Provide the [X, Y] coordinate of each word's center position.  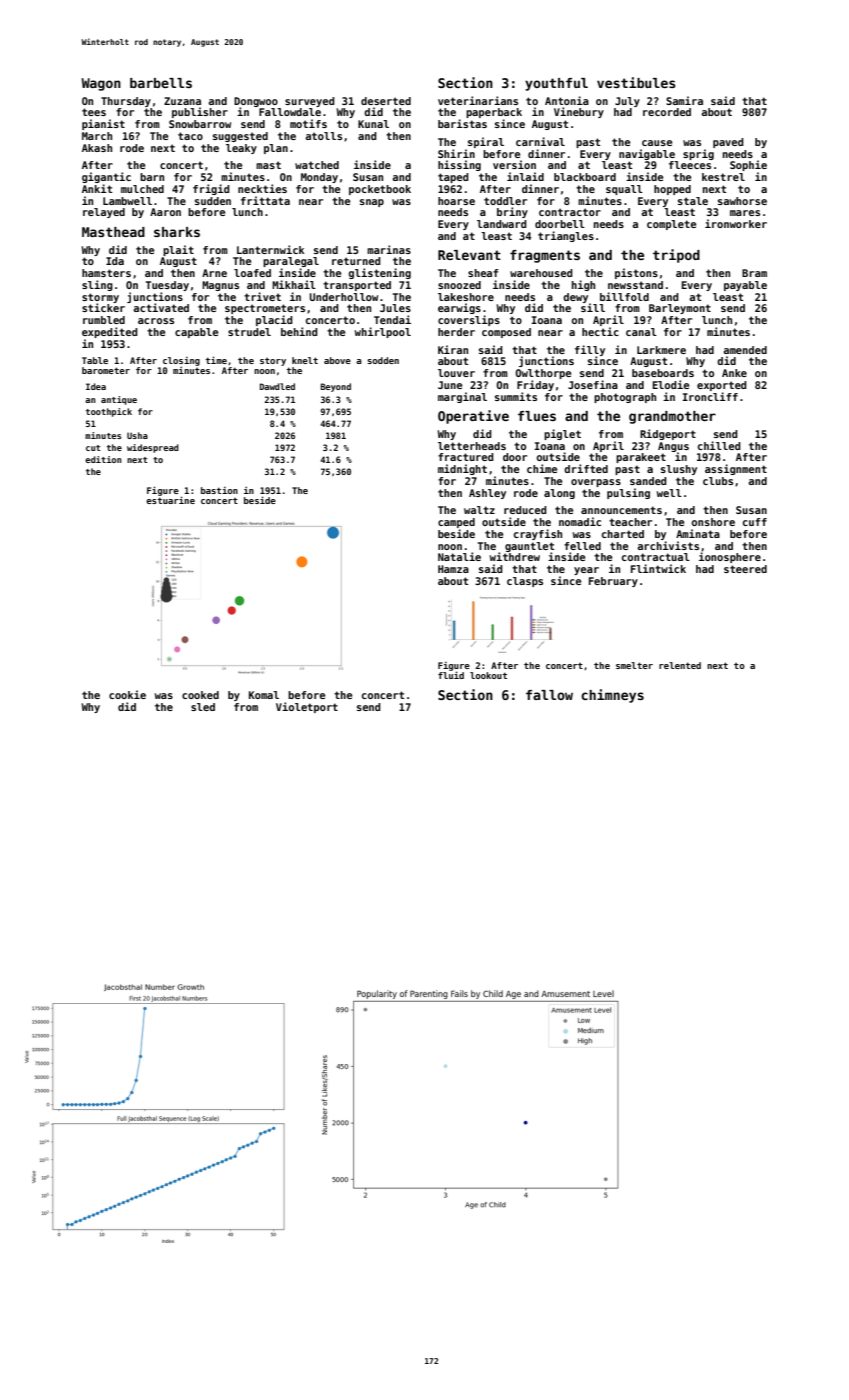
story [273, 362]
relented [680, 665]
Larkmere [661, 350]
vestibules [636, 82]
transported [357, 286]
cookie [127, 694]
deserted [386, 101]
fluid [451, 675]
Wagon [101, 84]
